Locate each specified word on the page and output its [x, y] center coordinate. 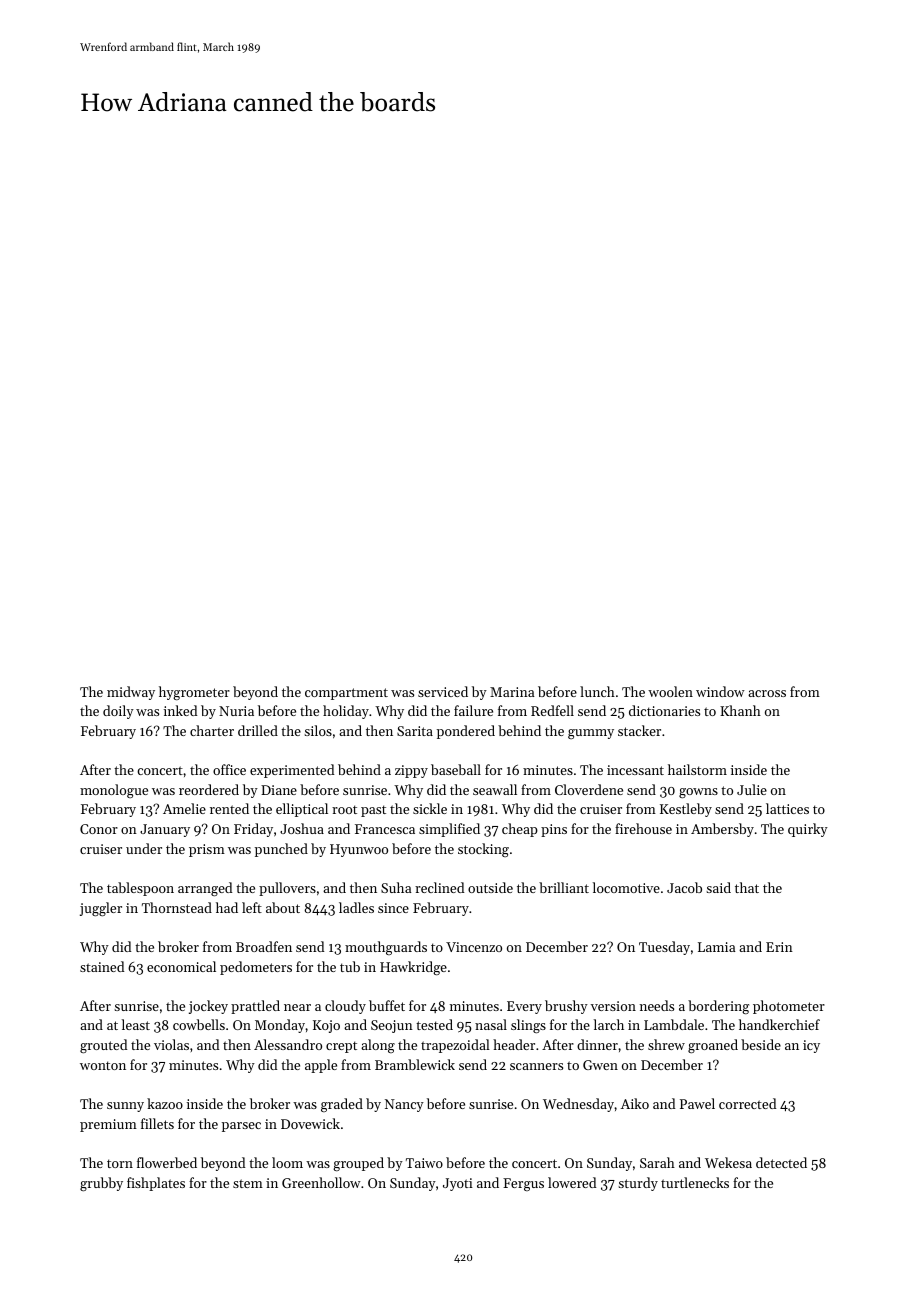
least [136, 1024]
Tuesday [664, 948]
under [144, 848]
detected [781, 1162]
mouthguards [386, 948]
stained [102, 966]
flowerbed [167, 1162]
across [767, 693]
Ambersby [722, 830]
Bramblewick [415, 1064]
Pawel [697, 1103]
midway [131, 693]
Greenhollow [321, 1182]
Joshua [302, 828]
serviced [443, 691]
